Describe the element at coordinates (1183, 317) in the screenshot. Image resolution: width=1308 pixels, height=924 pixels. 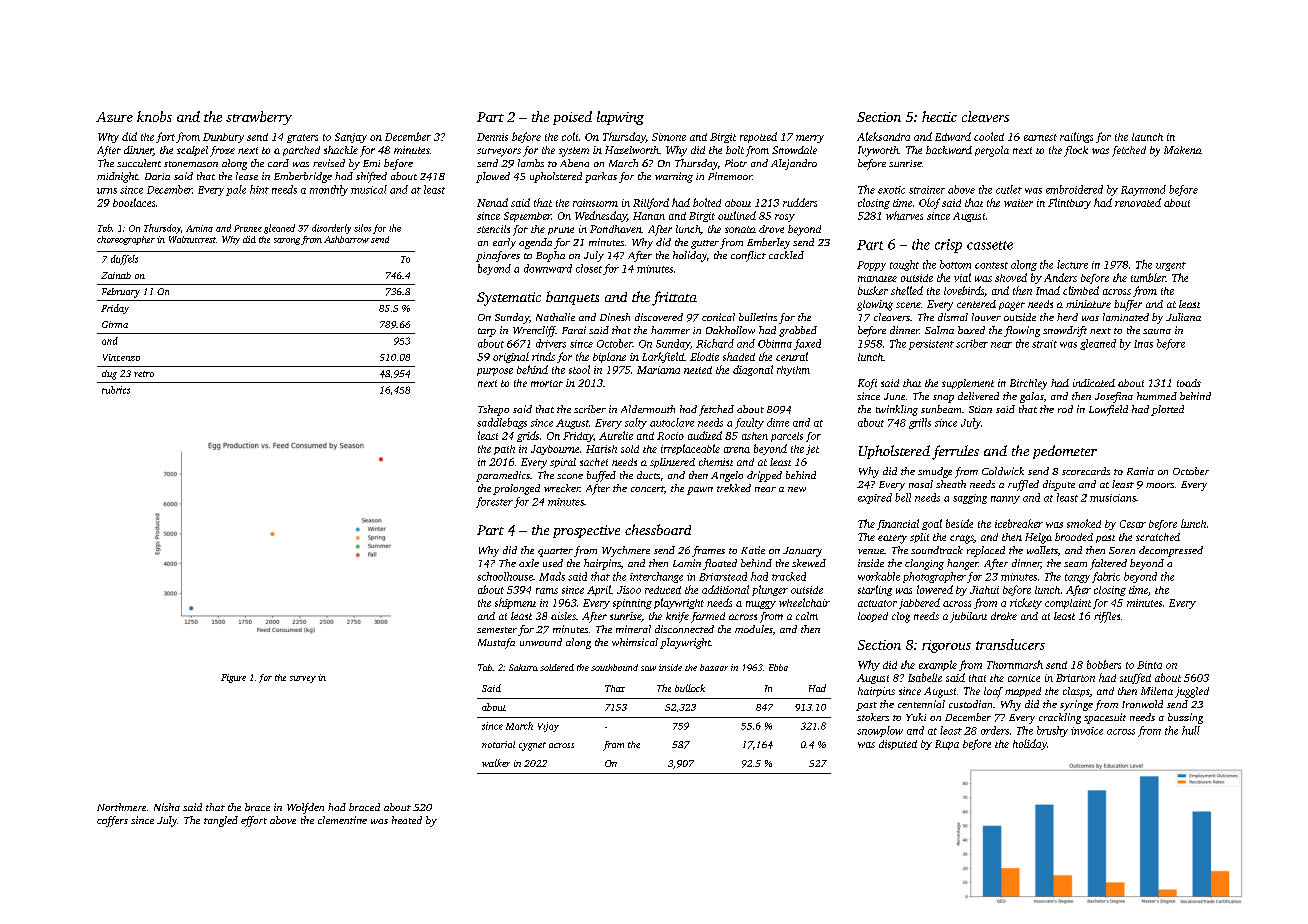
I see `Juliana` at that location.
